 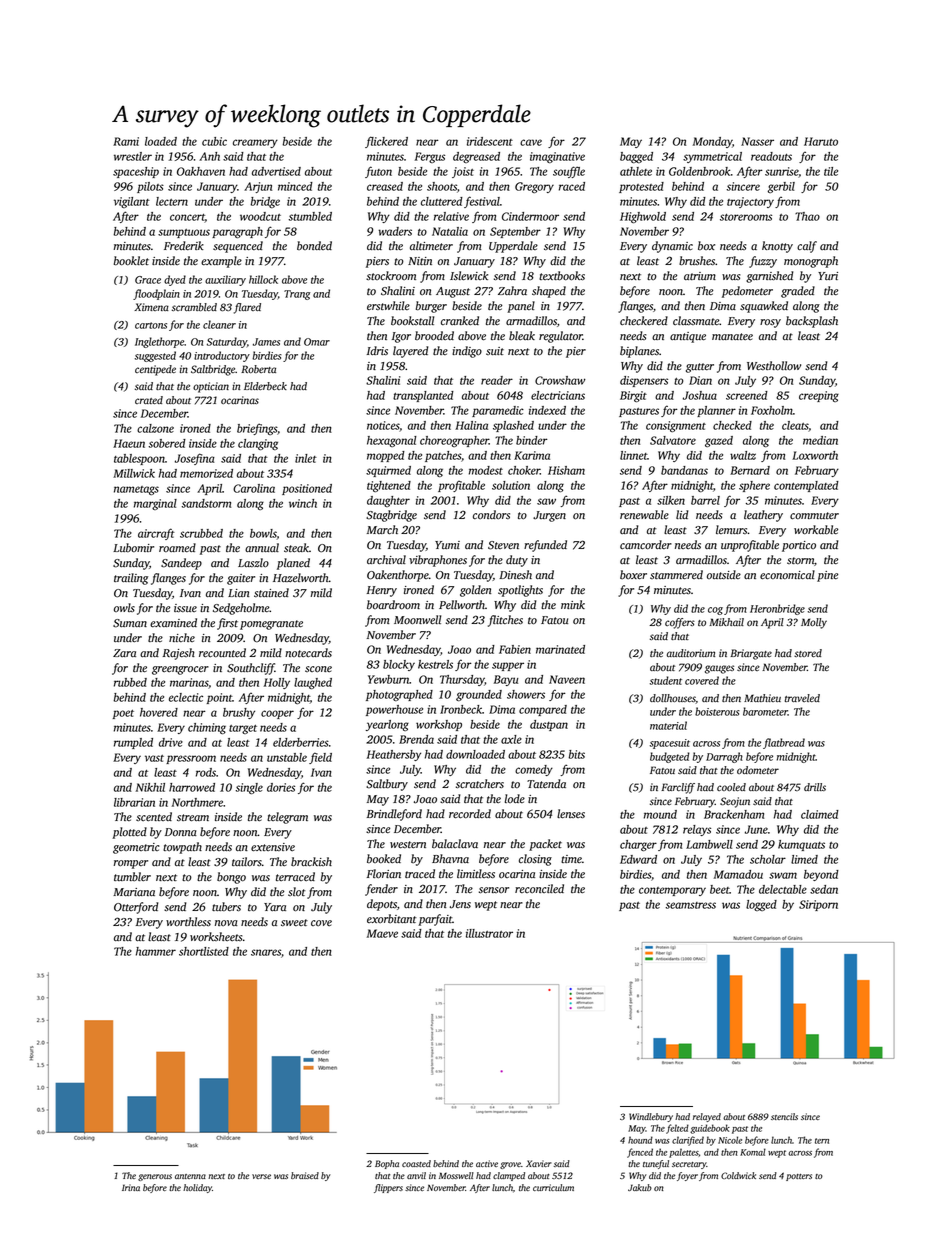 I want to click on Ximena, so click(x=151, y=307).
